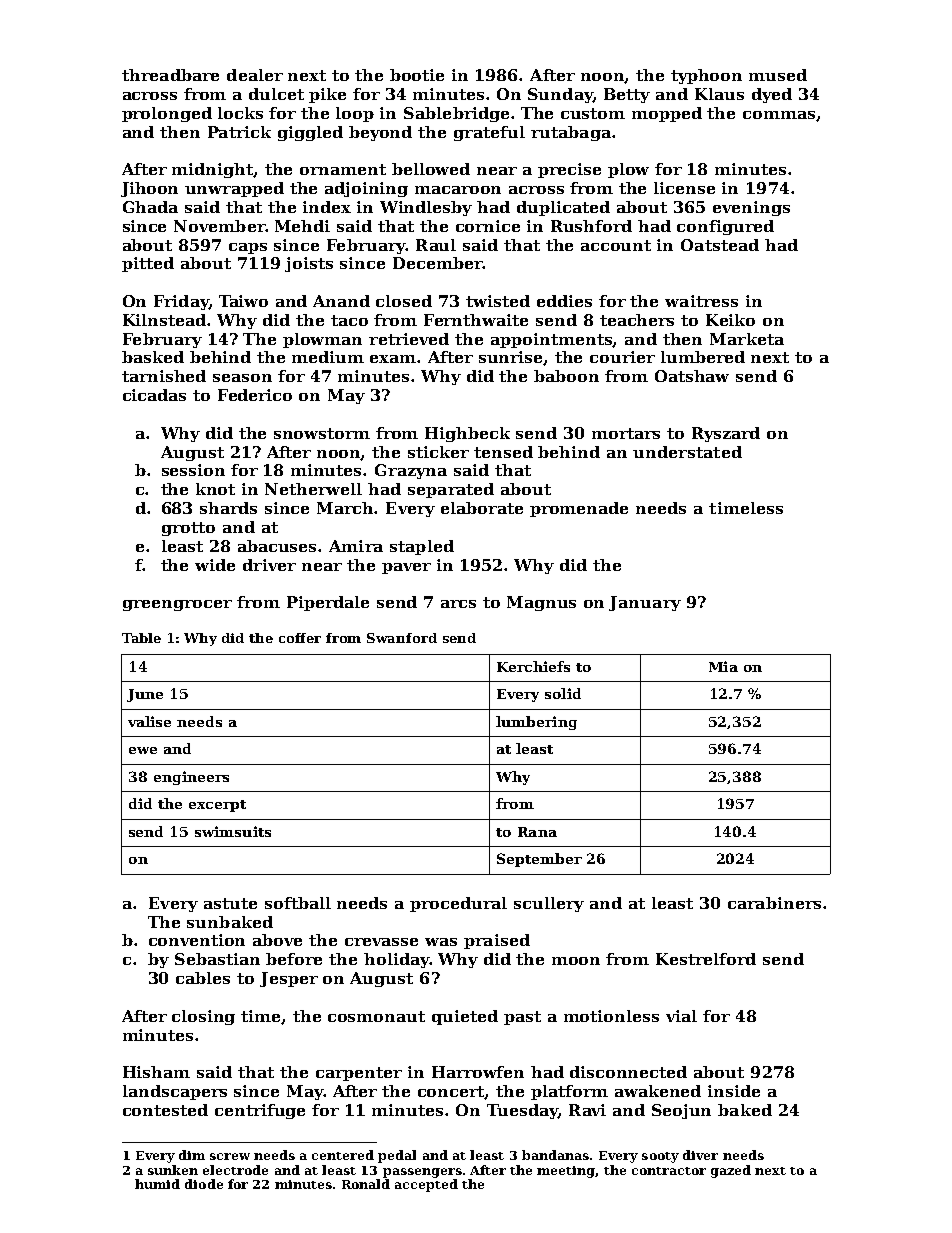 The width and height of the screenshot is (952, 1233). What do you see at coordinates (402, 638) in the screenshot?
I see `Swanford` at bounding box center [402, 638].
